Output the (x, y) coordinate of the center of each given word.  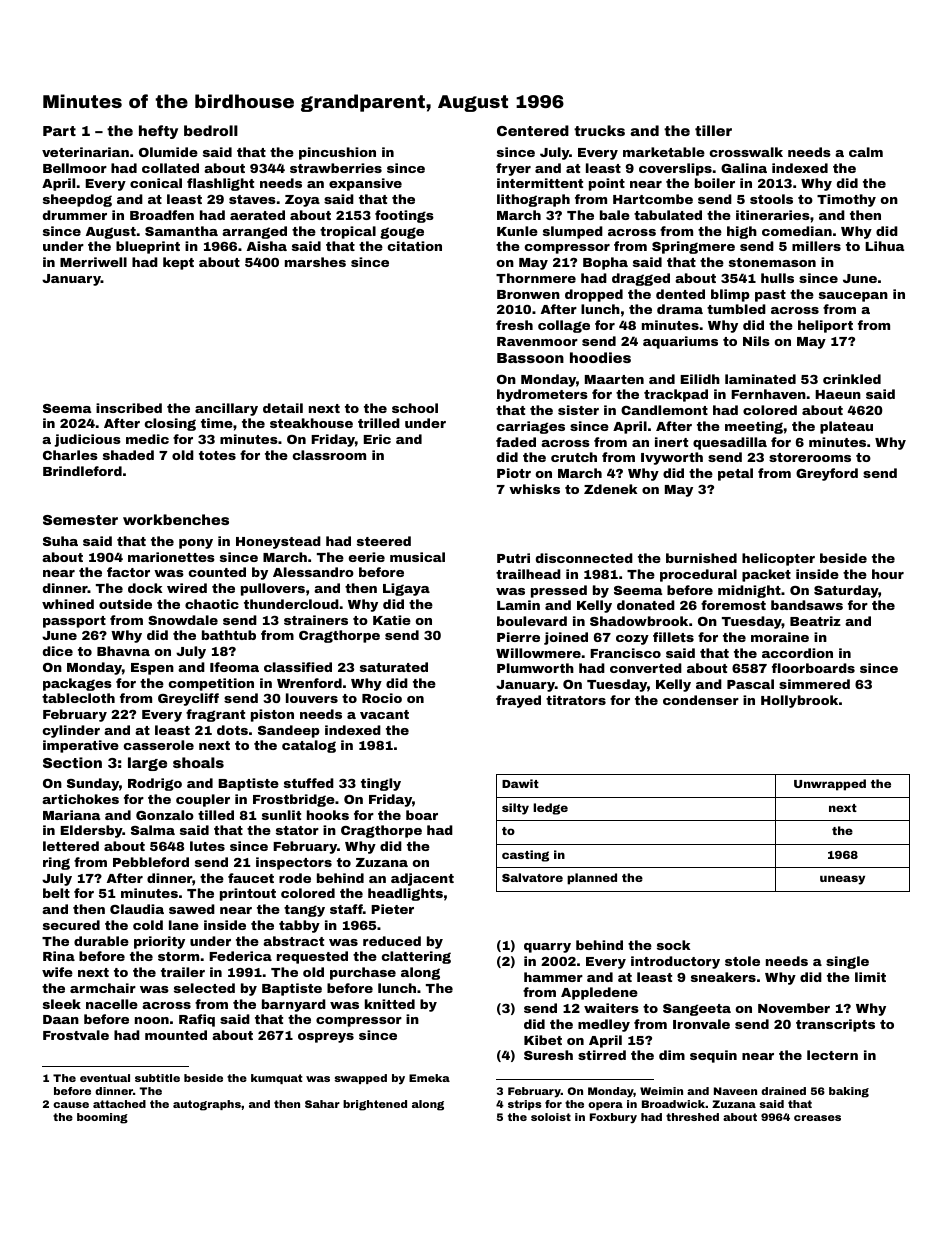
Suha (60, 541)
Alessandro (313, 572)
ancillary (226, 409)
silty (515, 809)
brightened (375, 1105)
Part (59, 131)
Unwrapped (830, 785)
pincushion (337, 153)
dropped (594, 295)
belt (56, 893)
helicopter (778, 559)
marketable (664, 152)
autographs (207, 1105)
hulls (777, 278)
